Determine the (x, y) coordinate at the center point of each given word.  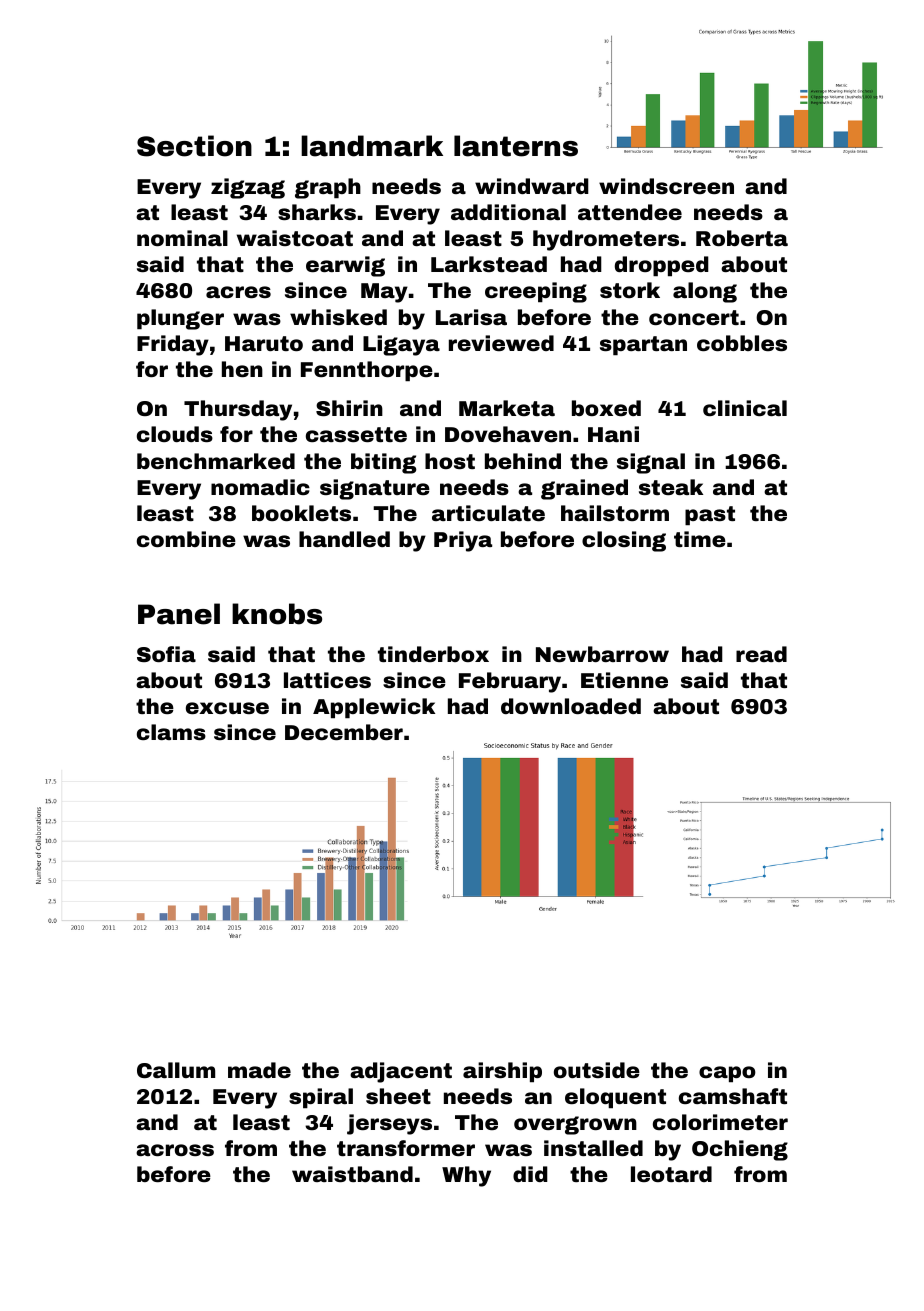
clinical (745, 408)
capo (727, 1074)
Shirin (349, 408)
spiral (321, 1098)
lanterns (516, 146)
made (259, 1070)
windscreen (666, 186)
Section (194, 146)
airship (502, 1072)
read (761, 654)
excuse (227, 708)
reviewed (501, 343)
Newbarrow (602, 654)
